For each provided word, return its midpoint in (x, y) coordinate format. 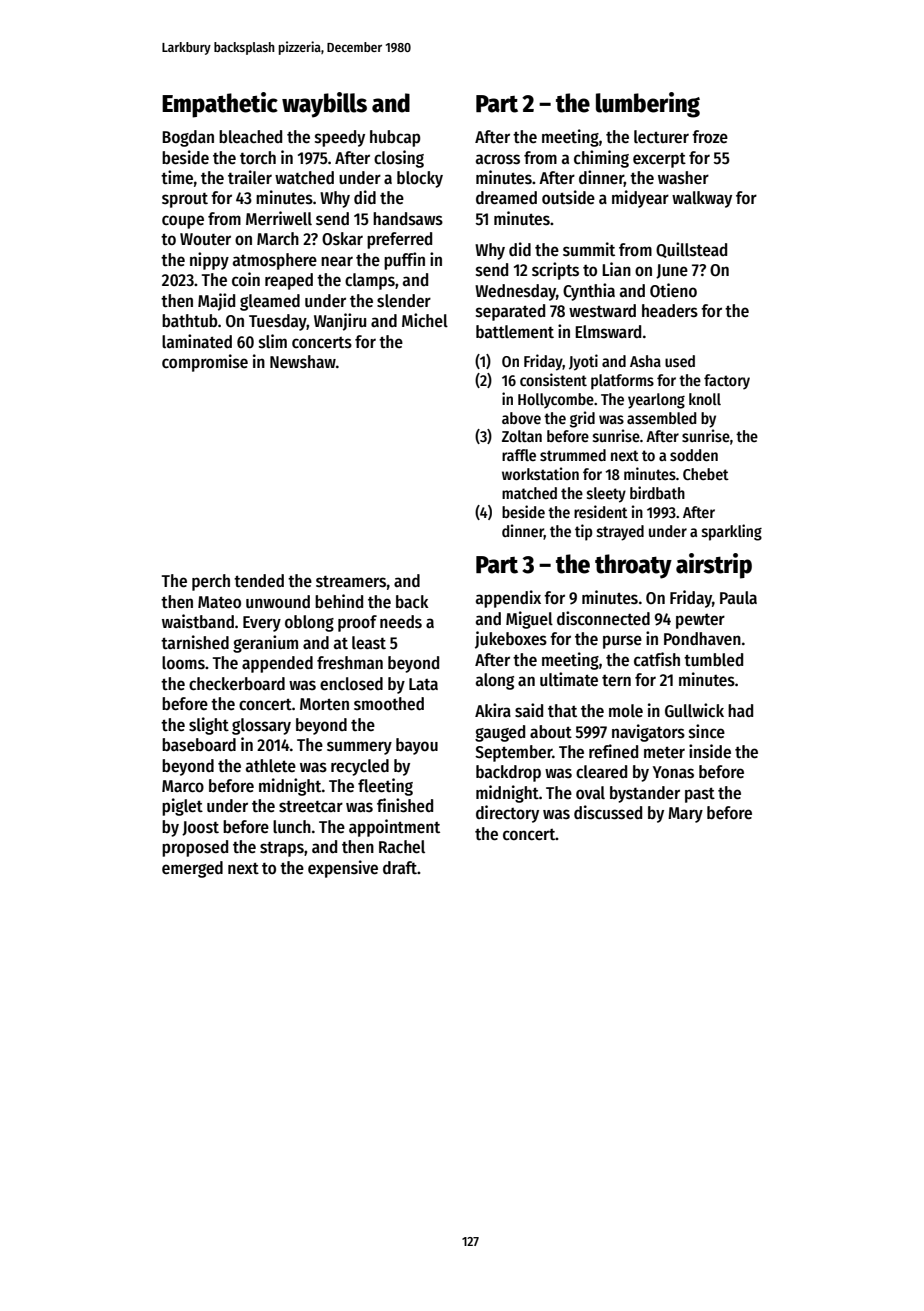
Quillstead (691, 250)
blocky (420, 179)
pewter (700, 621)
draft (400, 868)
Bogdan (188, 138)
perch (211, 582)
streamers (351, 582)
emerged (192, 869)
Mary (685, 815)
